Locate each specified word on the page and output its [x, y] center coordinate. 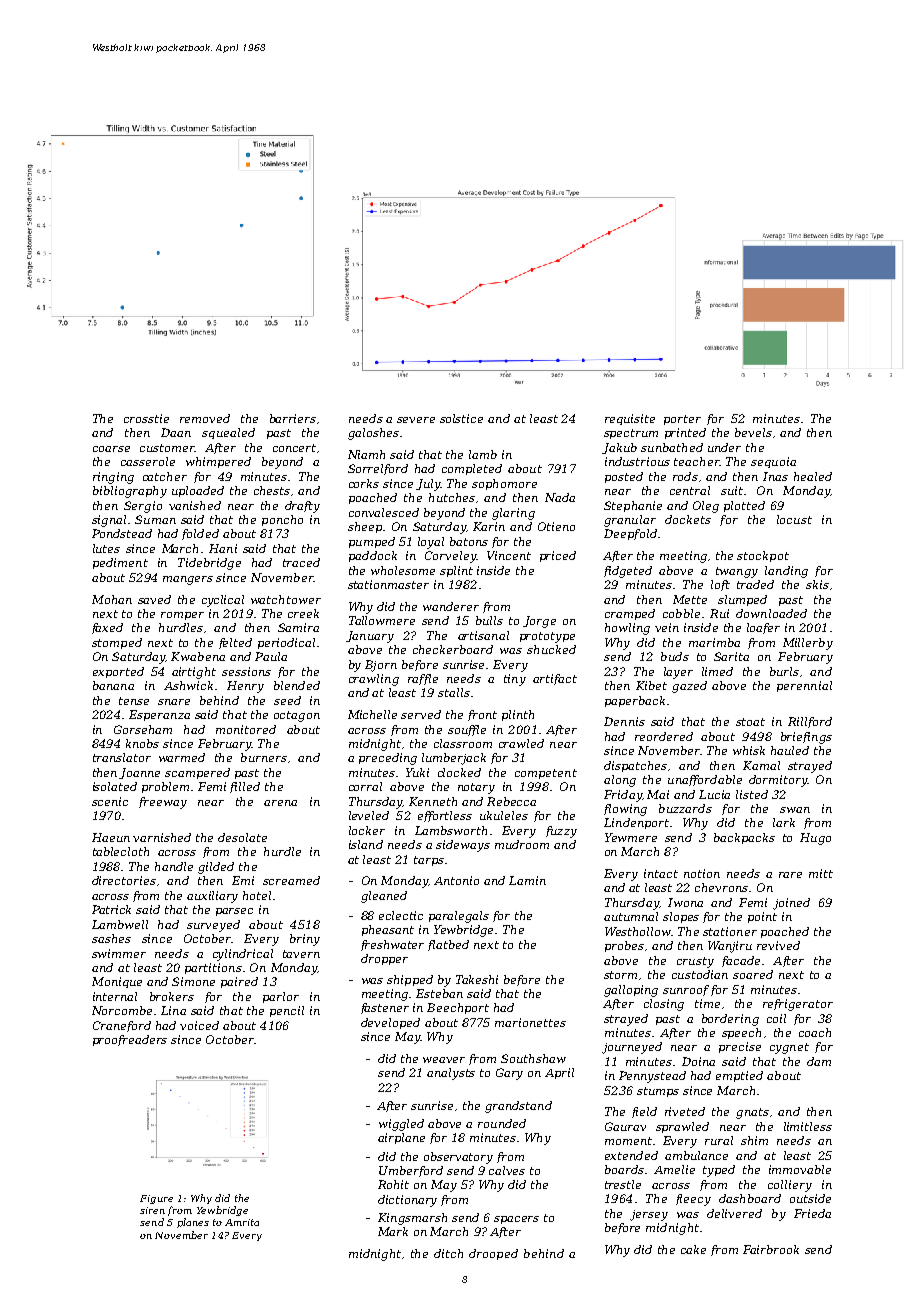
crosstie [146, 418]
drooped [493, 1254]
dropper [384, 959]
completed [472, 469]
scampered [197, 773]
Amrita [242, 1222]
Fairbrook [771, 1249]
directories [124, 880]
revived [778, 945]
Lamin [527, 880]
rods [685, 476]
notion [702, 873]
